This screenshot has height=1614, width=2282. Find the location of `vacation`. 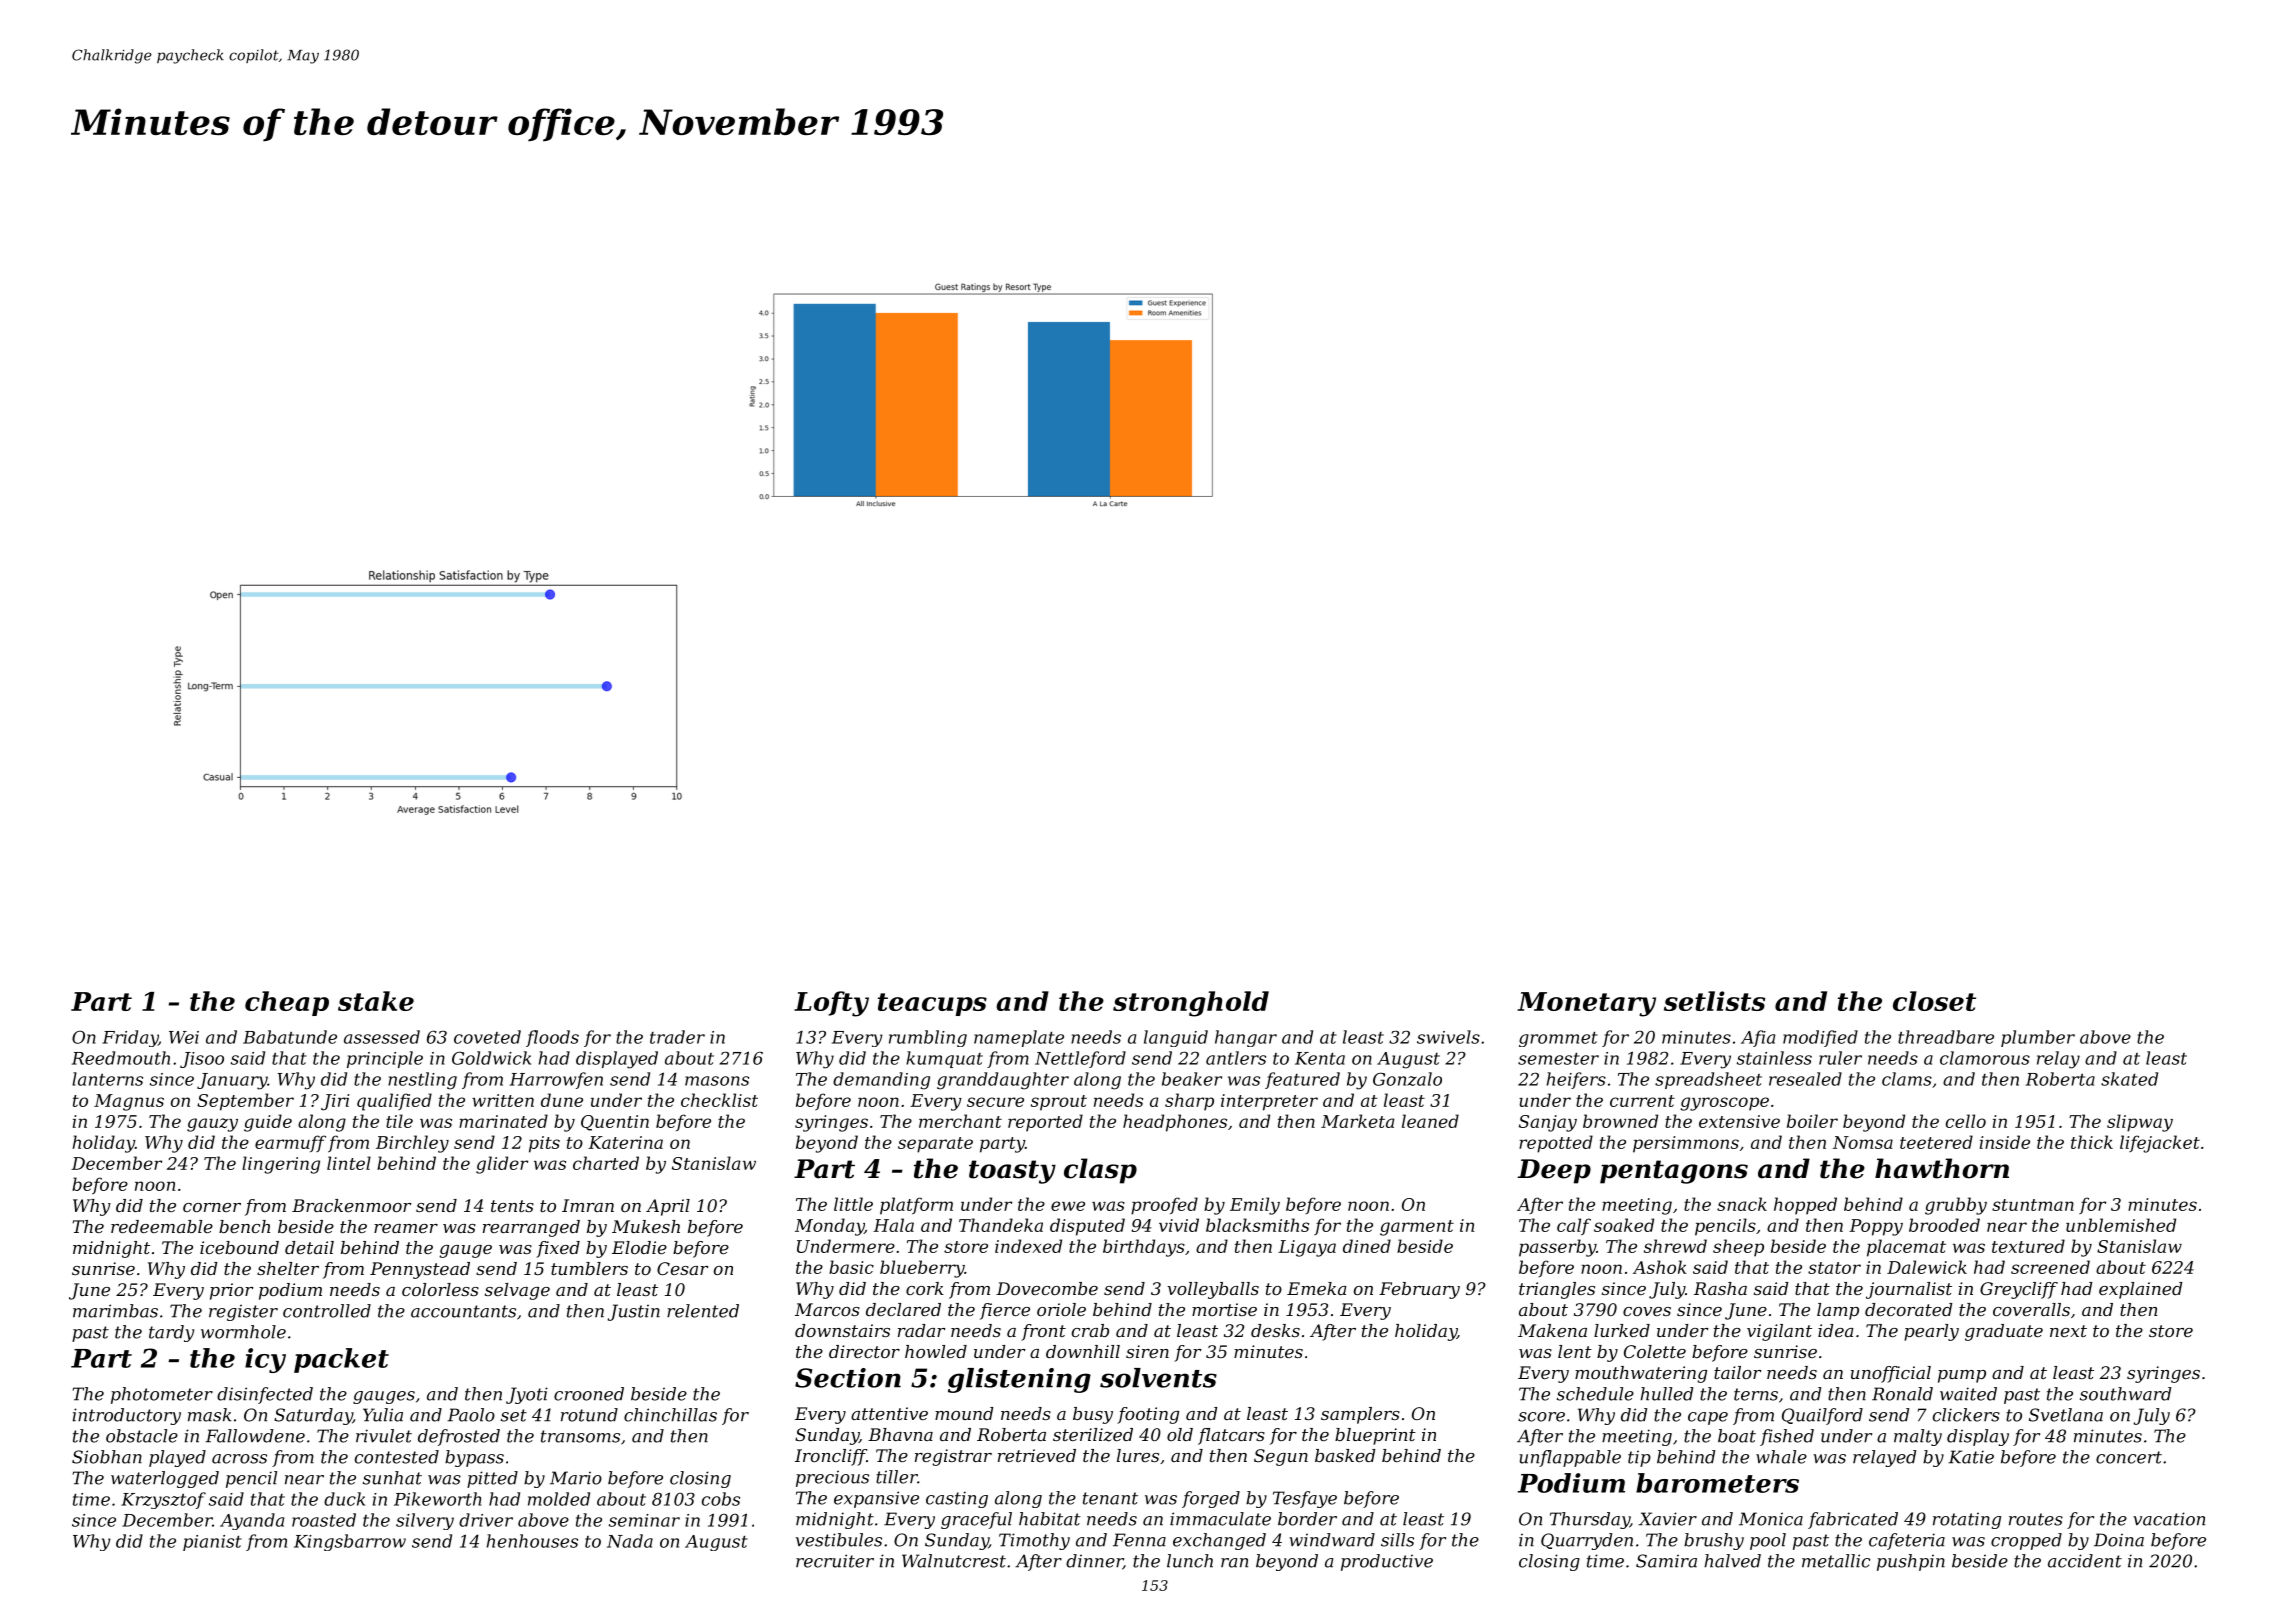

vacation is located at coordinates (2169, 1519).
